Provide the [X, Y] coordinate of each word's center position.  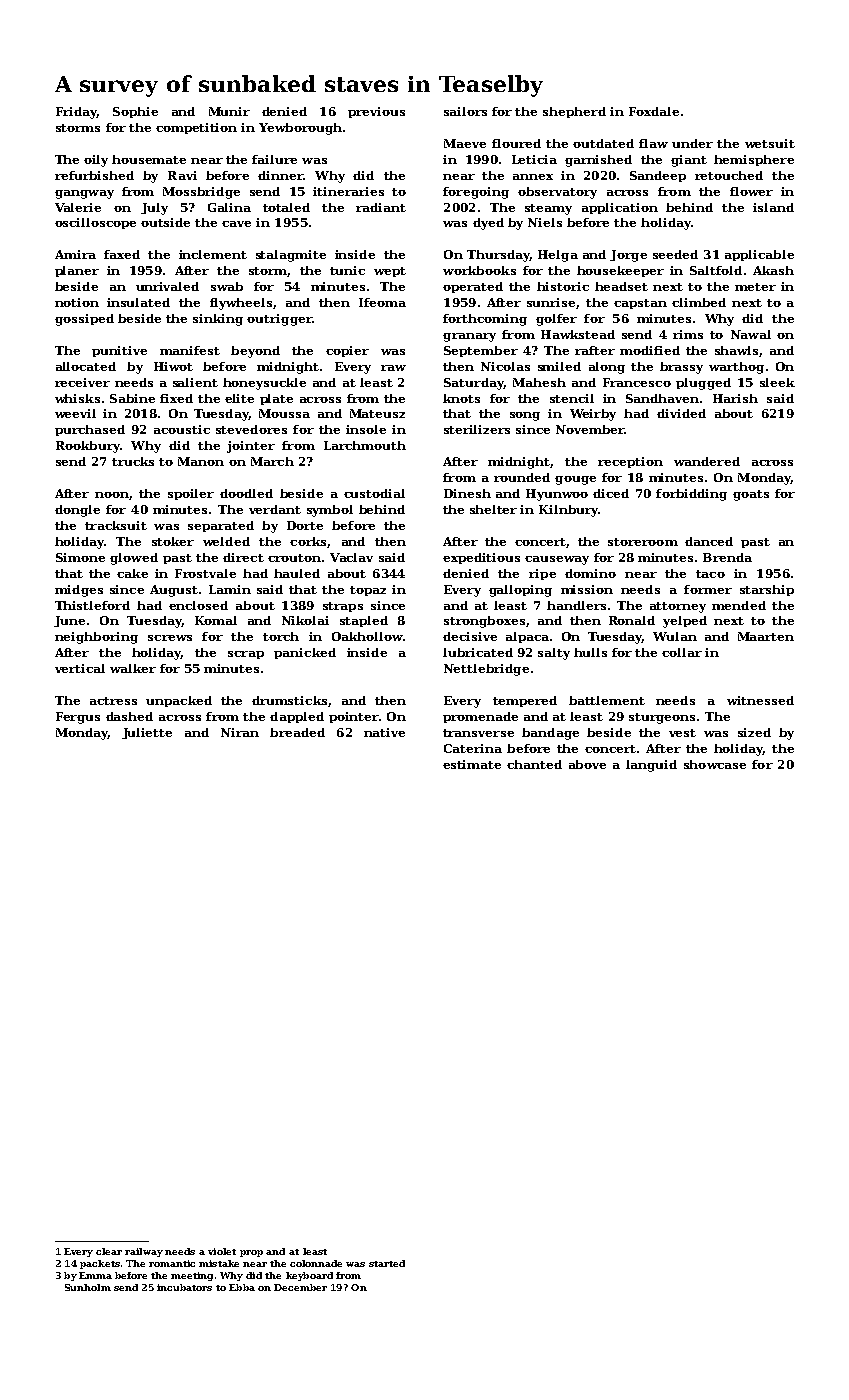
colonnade [316, 1263]
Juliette [147, 733]
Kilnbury [568, 511]
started [387, 1263]
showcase [715, 764]
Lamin [230, 589]
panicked [305, 653]
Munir [229, 111]
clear [109, 1251]
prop [251, 1253]
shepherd [574, 112]
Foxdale [654, 111]
